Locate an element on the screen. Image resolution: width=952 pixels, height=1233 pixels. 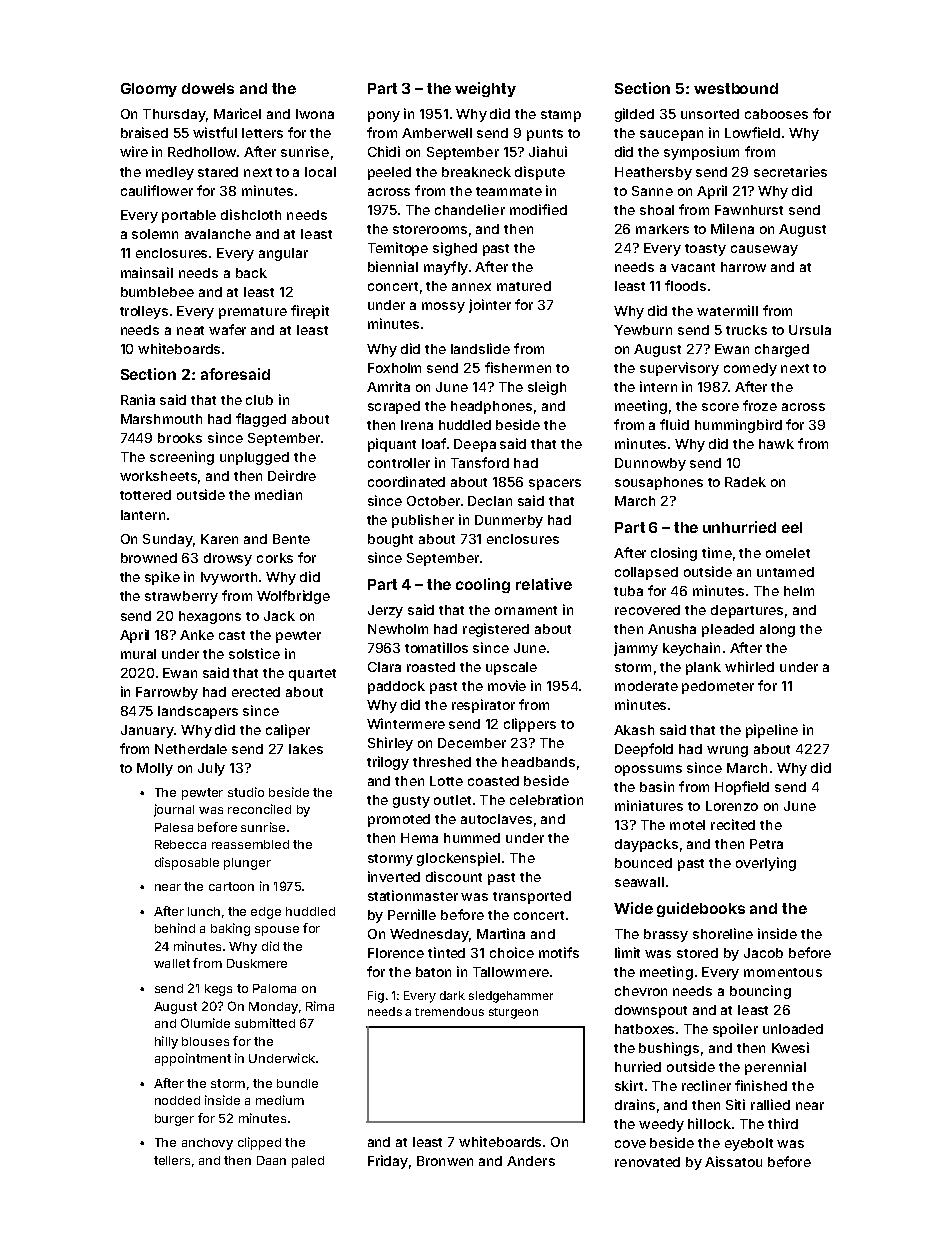
westbound is located at coordinates (736, 88).
